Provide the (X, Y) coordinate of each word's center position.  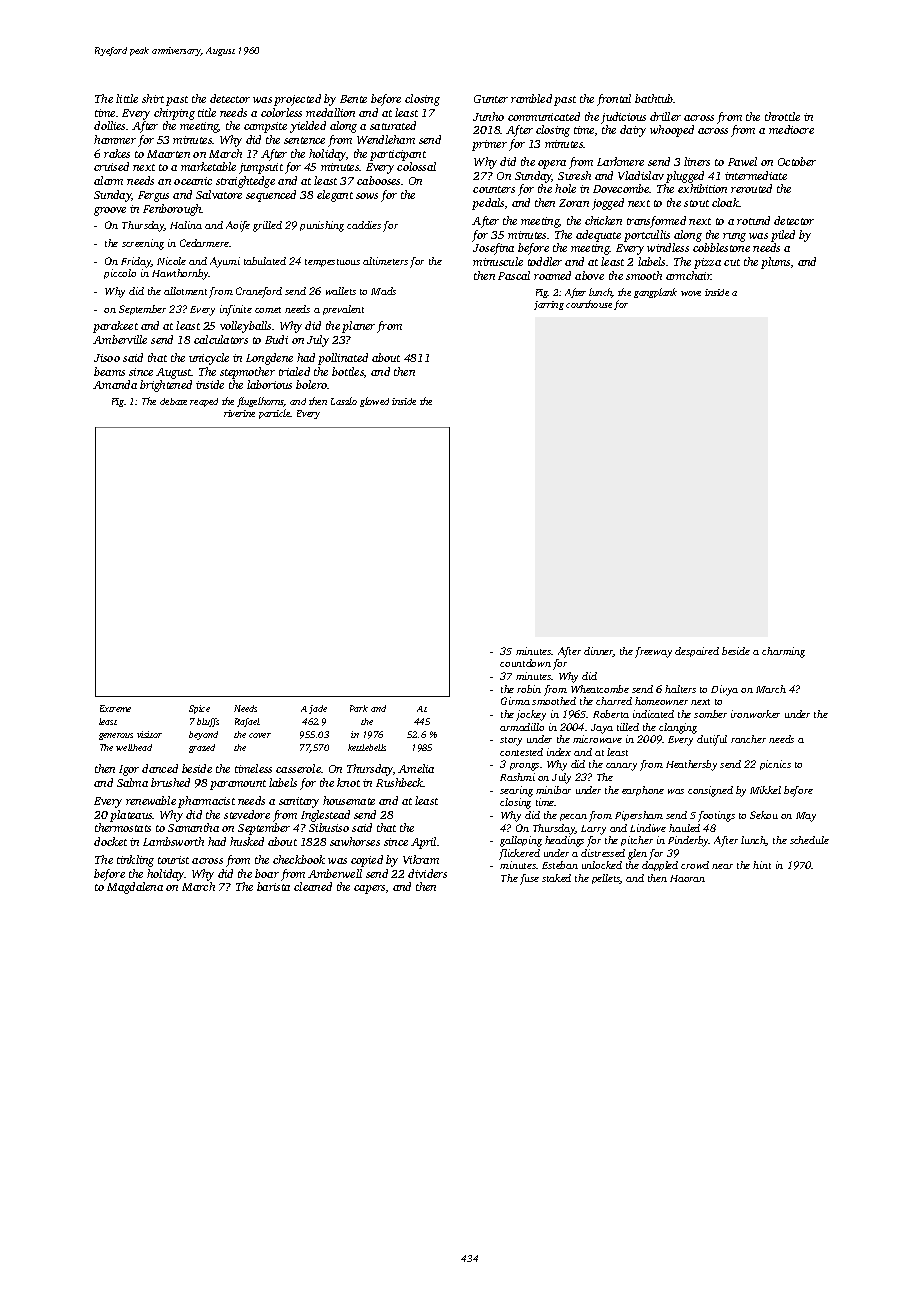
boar (267, 873)
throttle (782, 116)
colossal (416, 166)
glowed (374, 402)
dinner (598, 652)
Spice (199, 709)
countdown (525, 663)
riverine (239, 413)
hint (762, 865)
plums (775, 263)
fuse (529, 879)
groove (110, 211)
